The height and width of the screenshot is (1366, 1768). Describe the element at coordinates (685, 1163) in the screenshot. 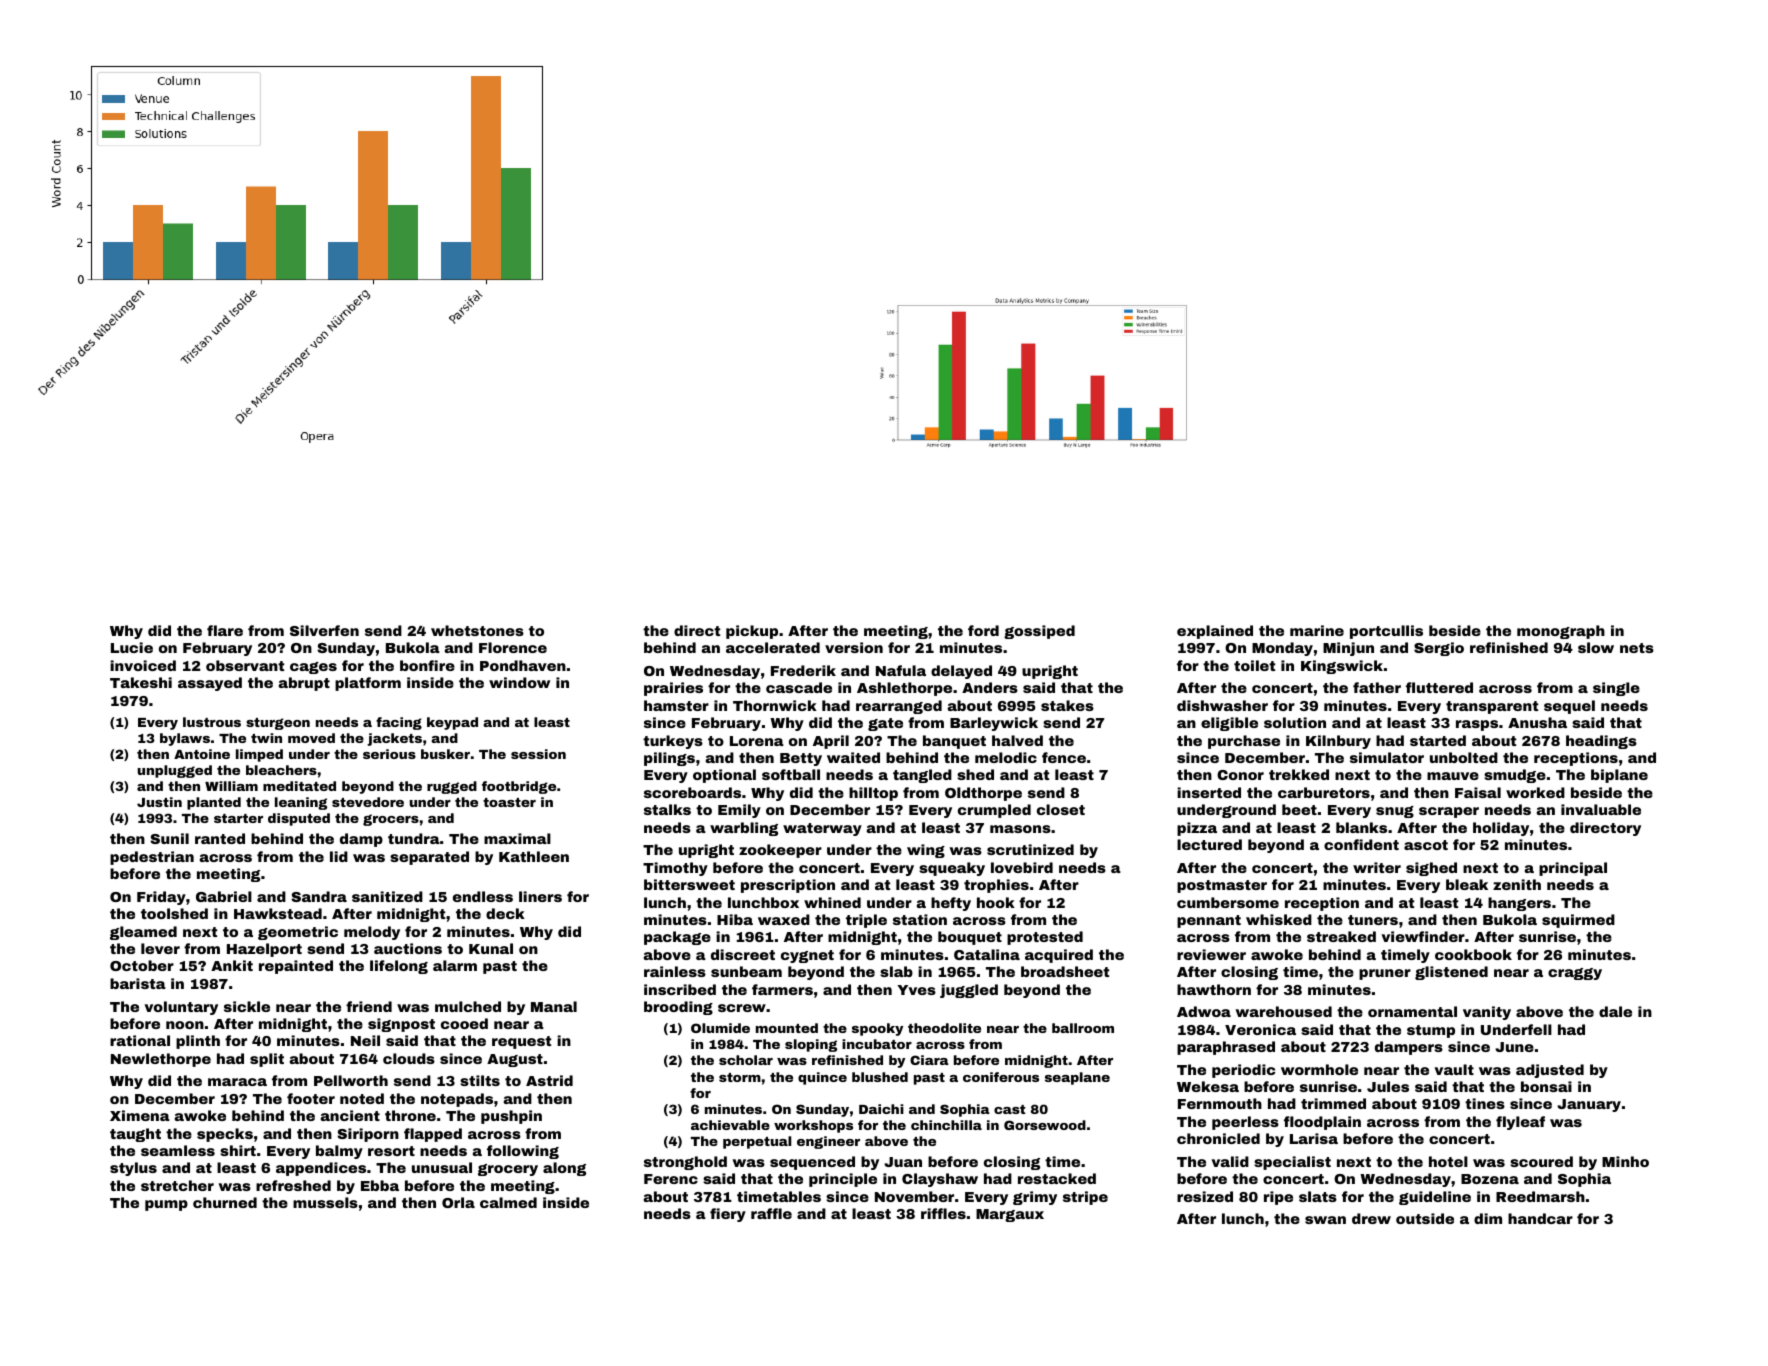

I see `stronghold` at that location.
